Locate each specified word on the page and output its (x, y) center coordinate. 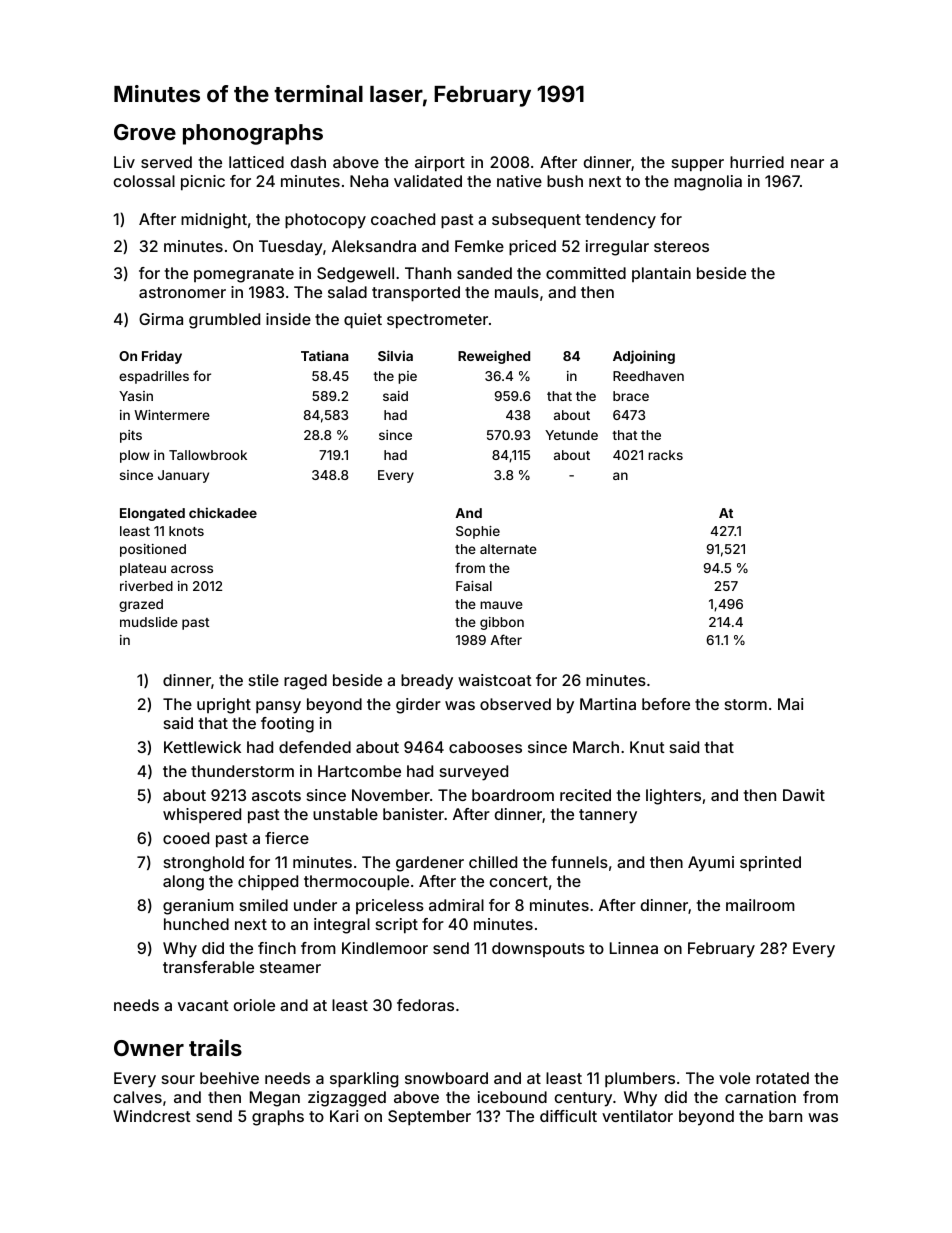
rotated (782, 1078)
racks (665, 455)
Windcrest (152, 1116)
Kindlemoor (385, 948)
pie (407, 377)
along (183, 883)
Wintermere (172, 415)
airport (440, 164)
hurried (757, 162)
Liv (124, 162)
